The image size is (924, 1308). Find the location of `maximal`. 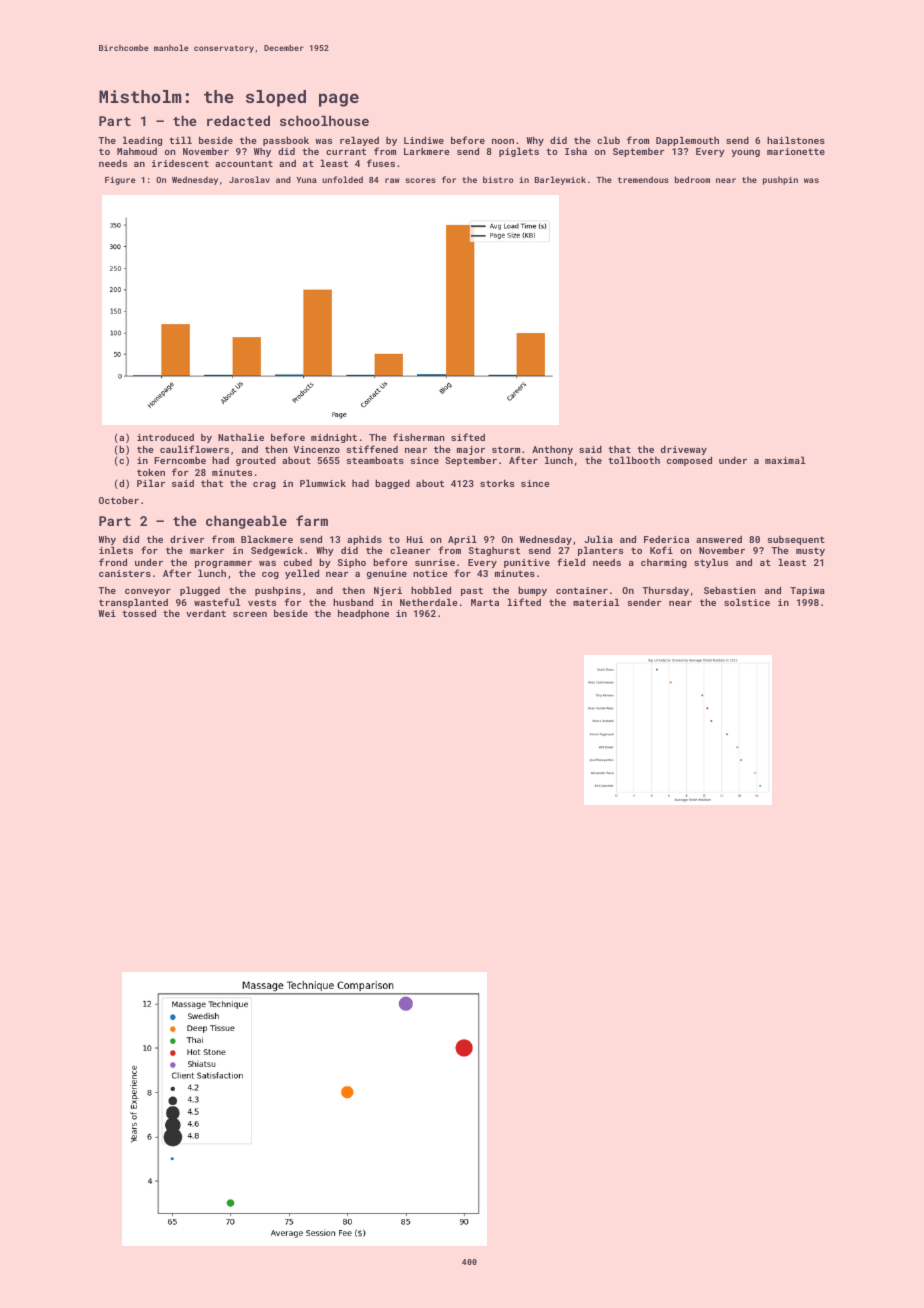

maximal is located at coordinates (785, 460).
